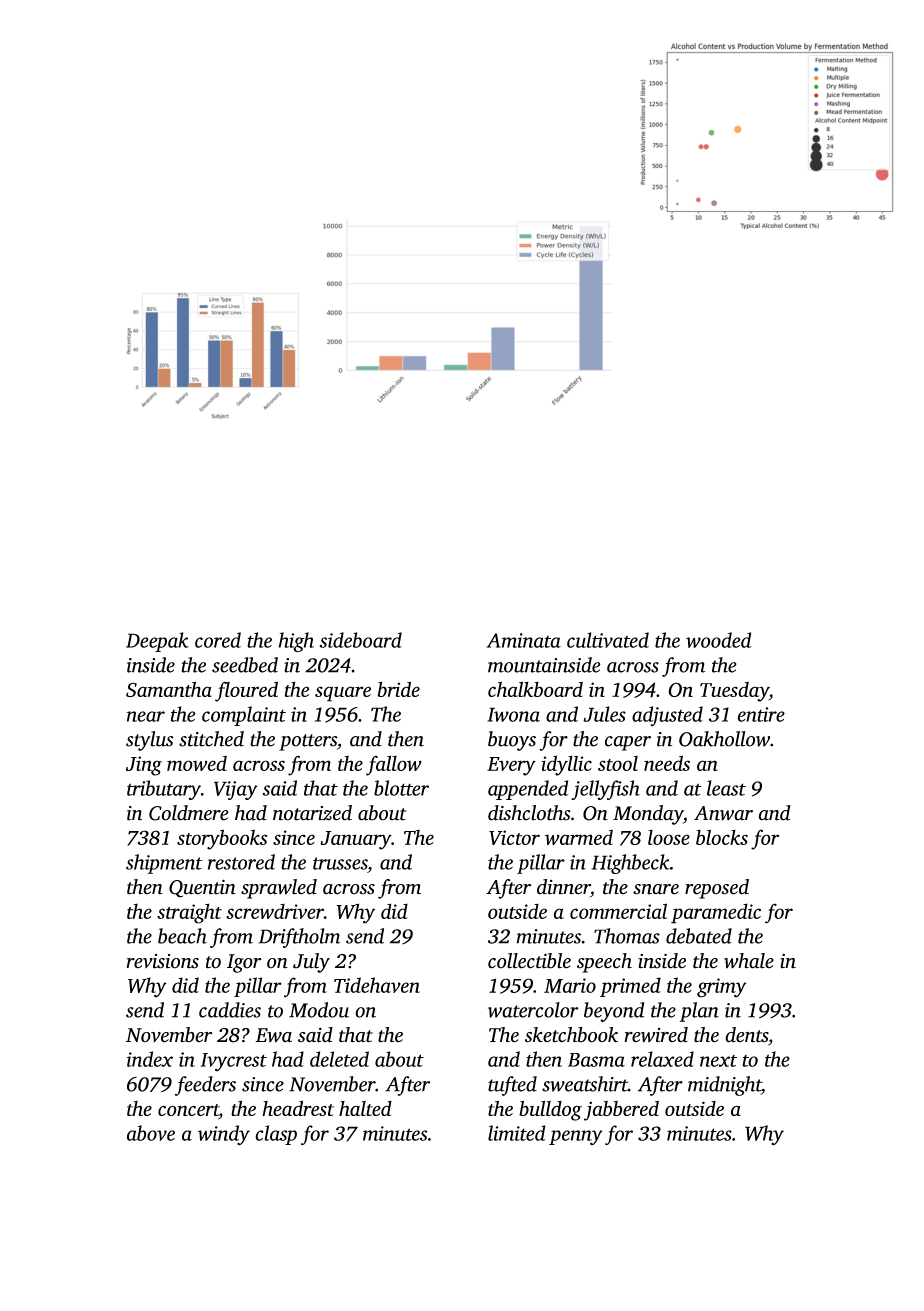 The width and height of the screenshot is (924, 1311). What do you see at coordinates (222, 839) in the screenshot?
I see `storybooks` at bounding box center [222, 839].
